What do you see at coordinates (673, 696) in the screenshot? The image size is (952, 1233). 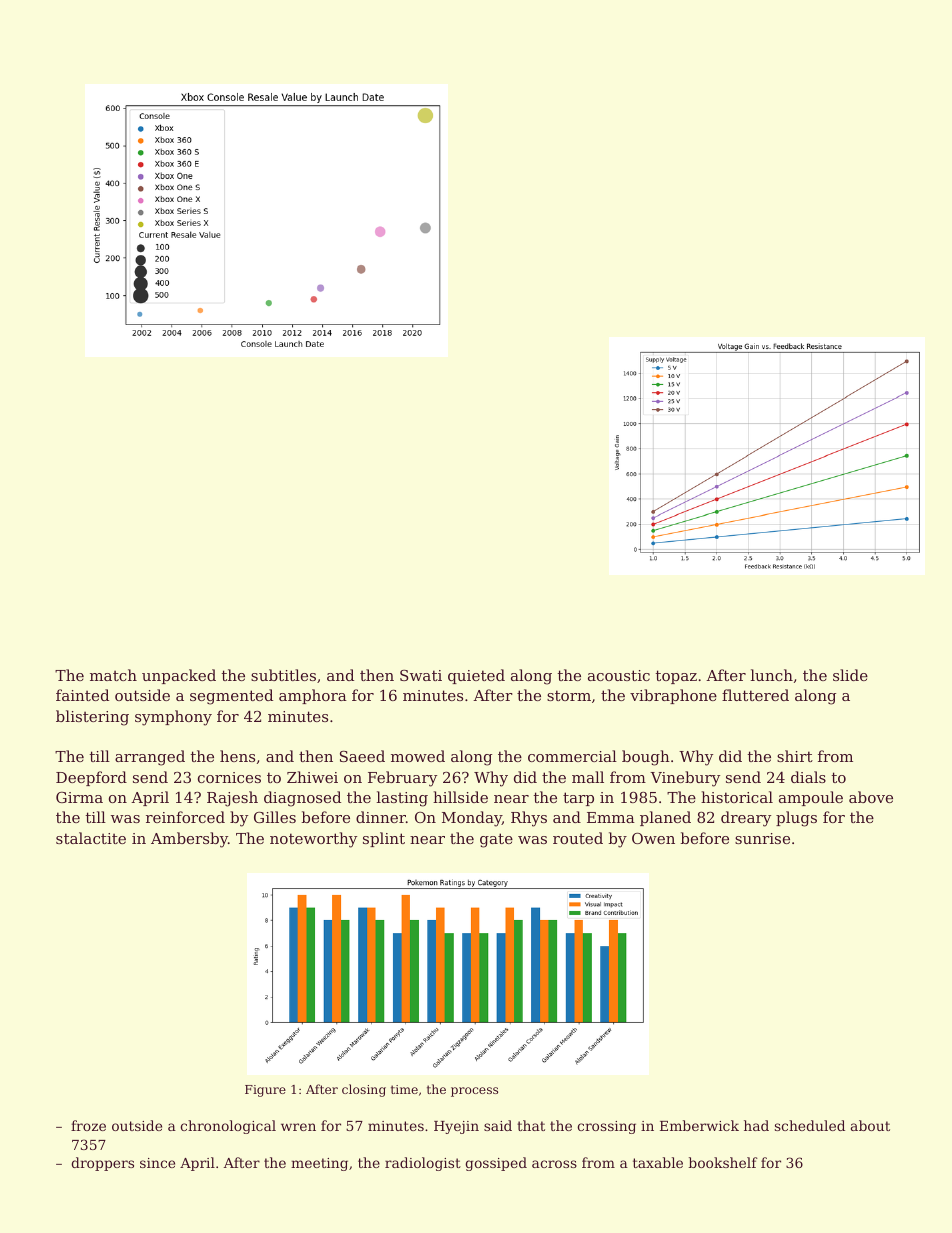 I see `vibraphone` at bounding box center [673, 696].
